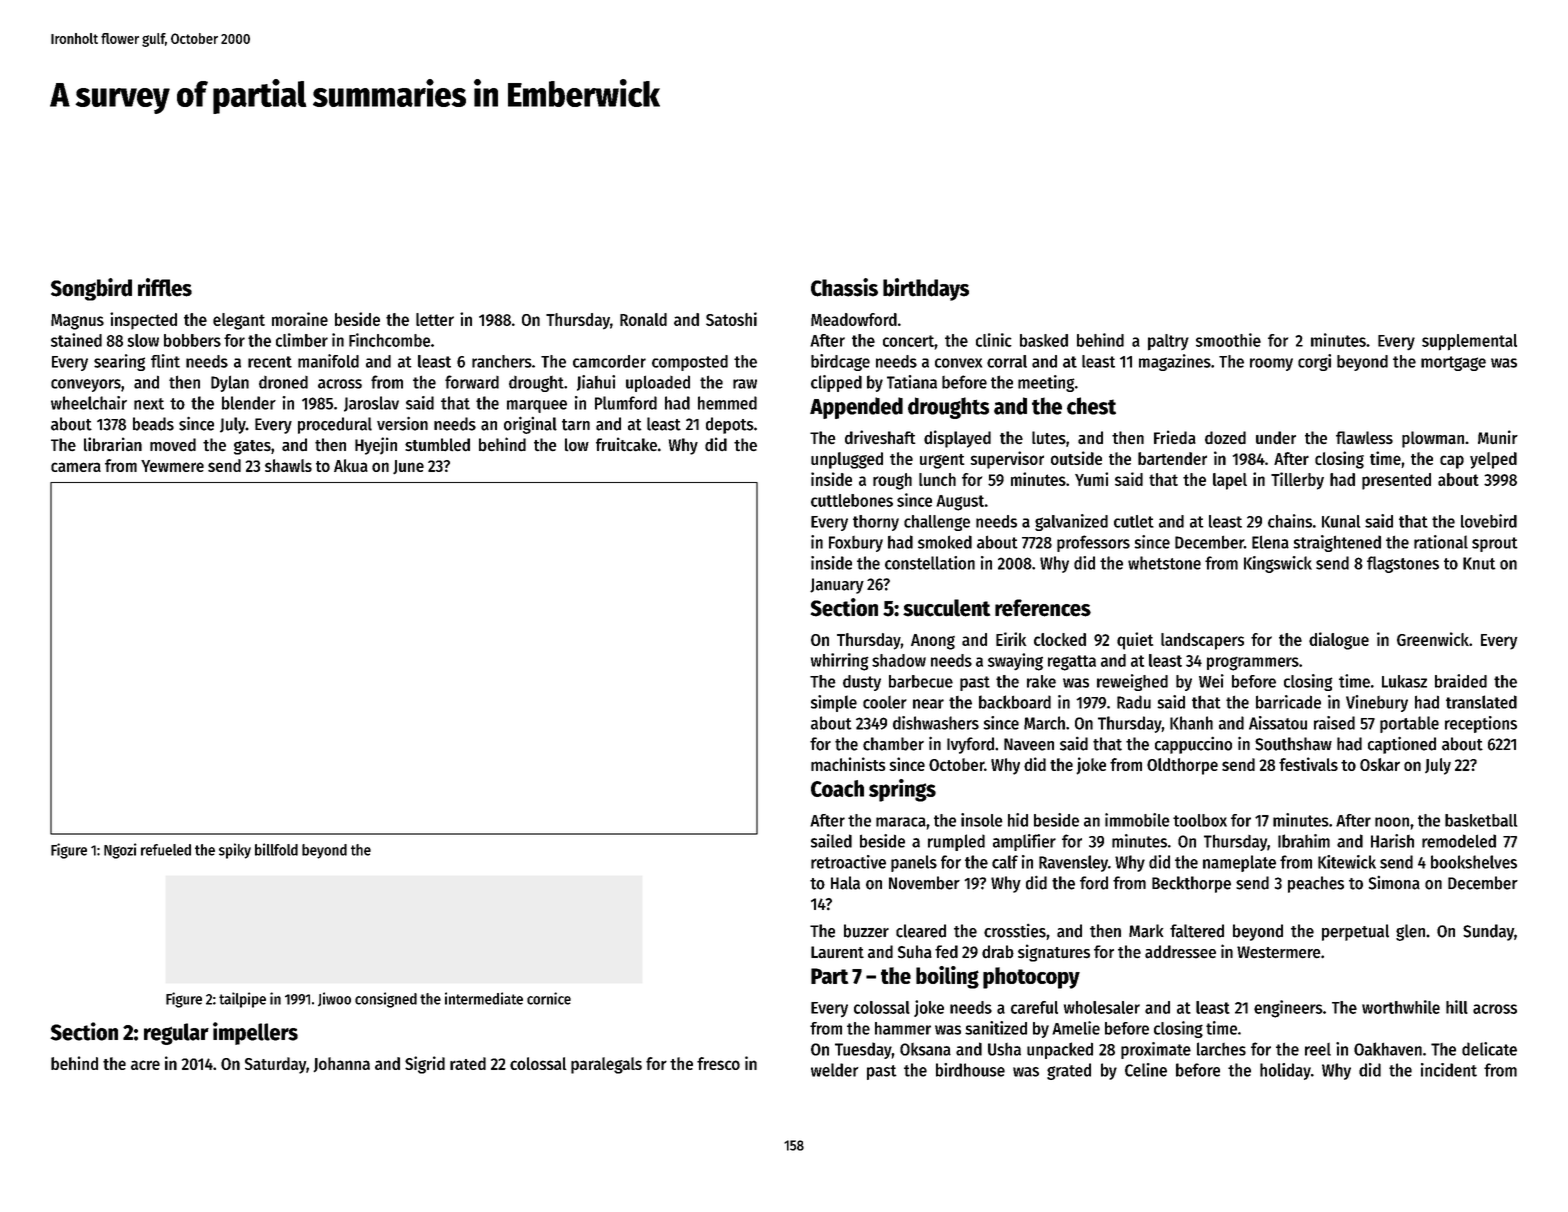 This screenshot has height=1212, width=1568. What do you see at coordinates (1200, 820) in the screenshot?
I see `toolbox` at bounding box center [1200, 820].
